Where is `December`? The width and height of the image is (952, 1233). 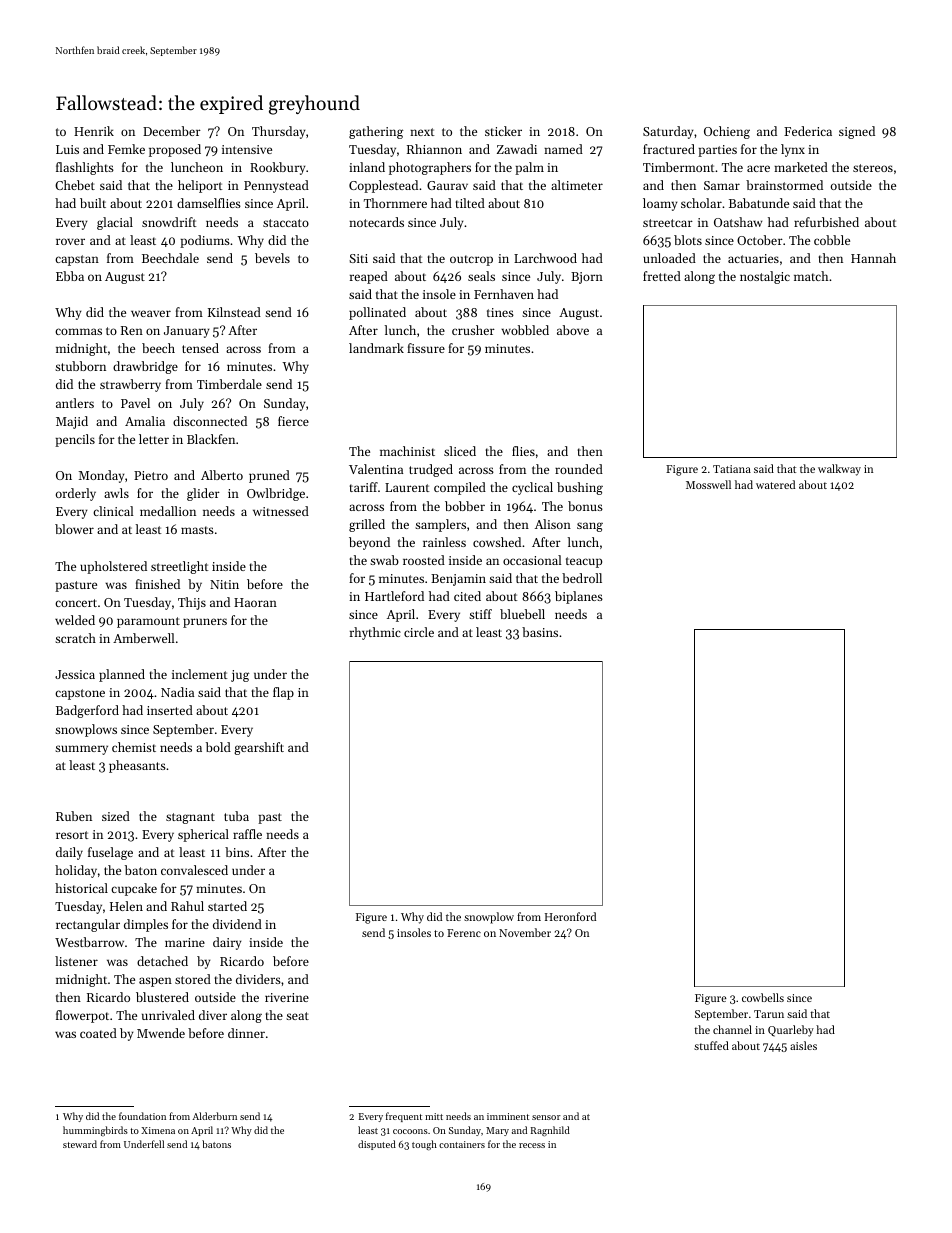
December is located at coordinates (172, 131).
